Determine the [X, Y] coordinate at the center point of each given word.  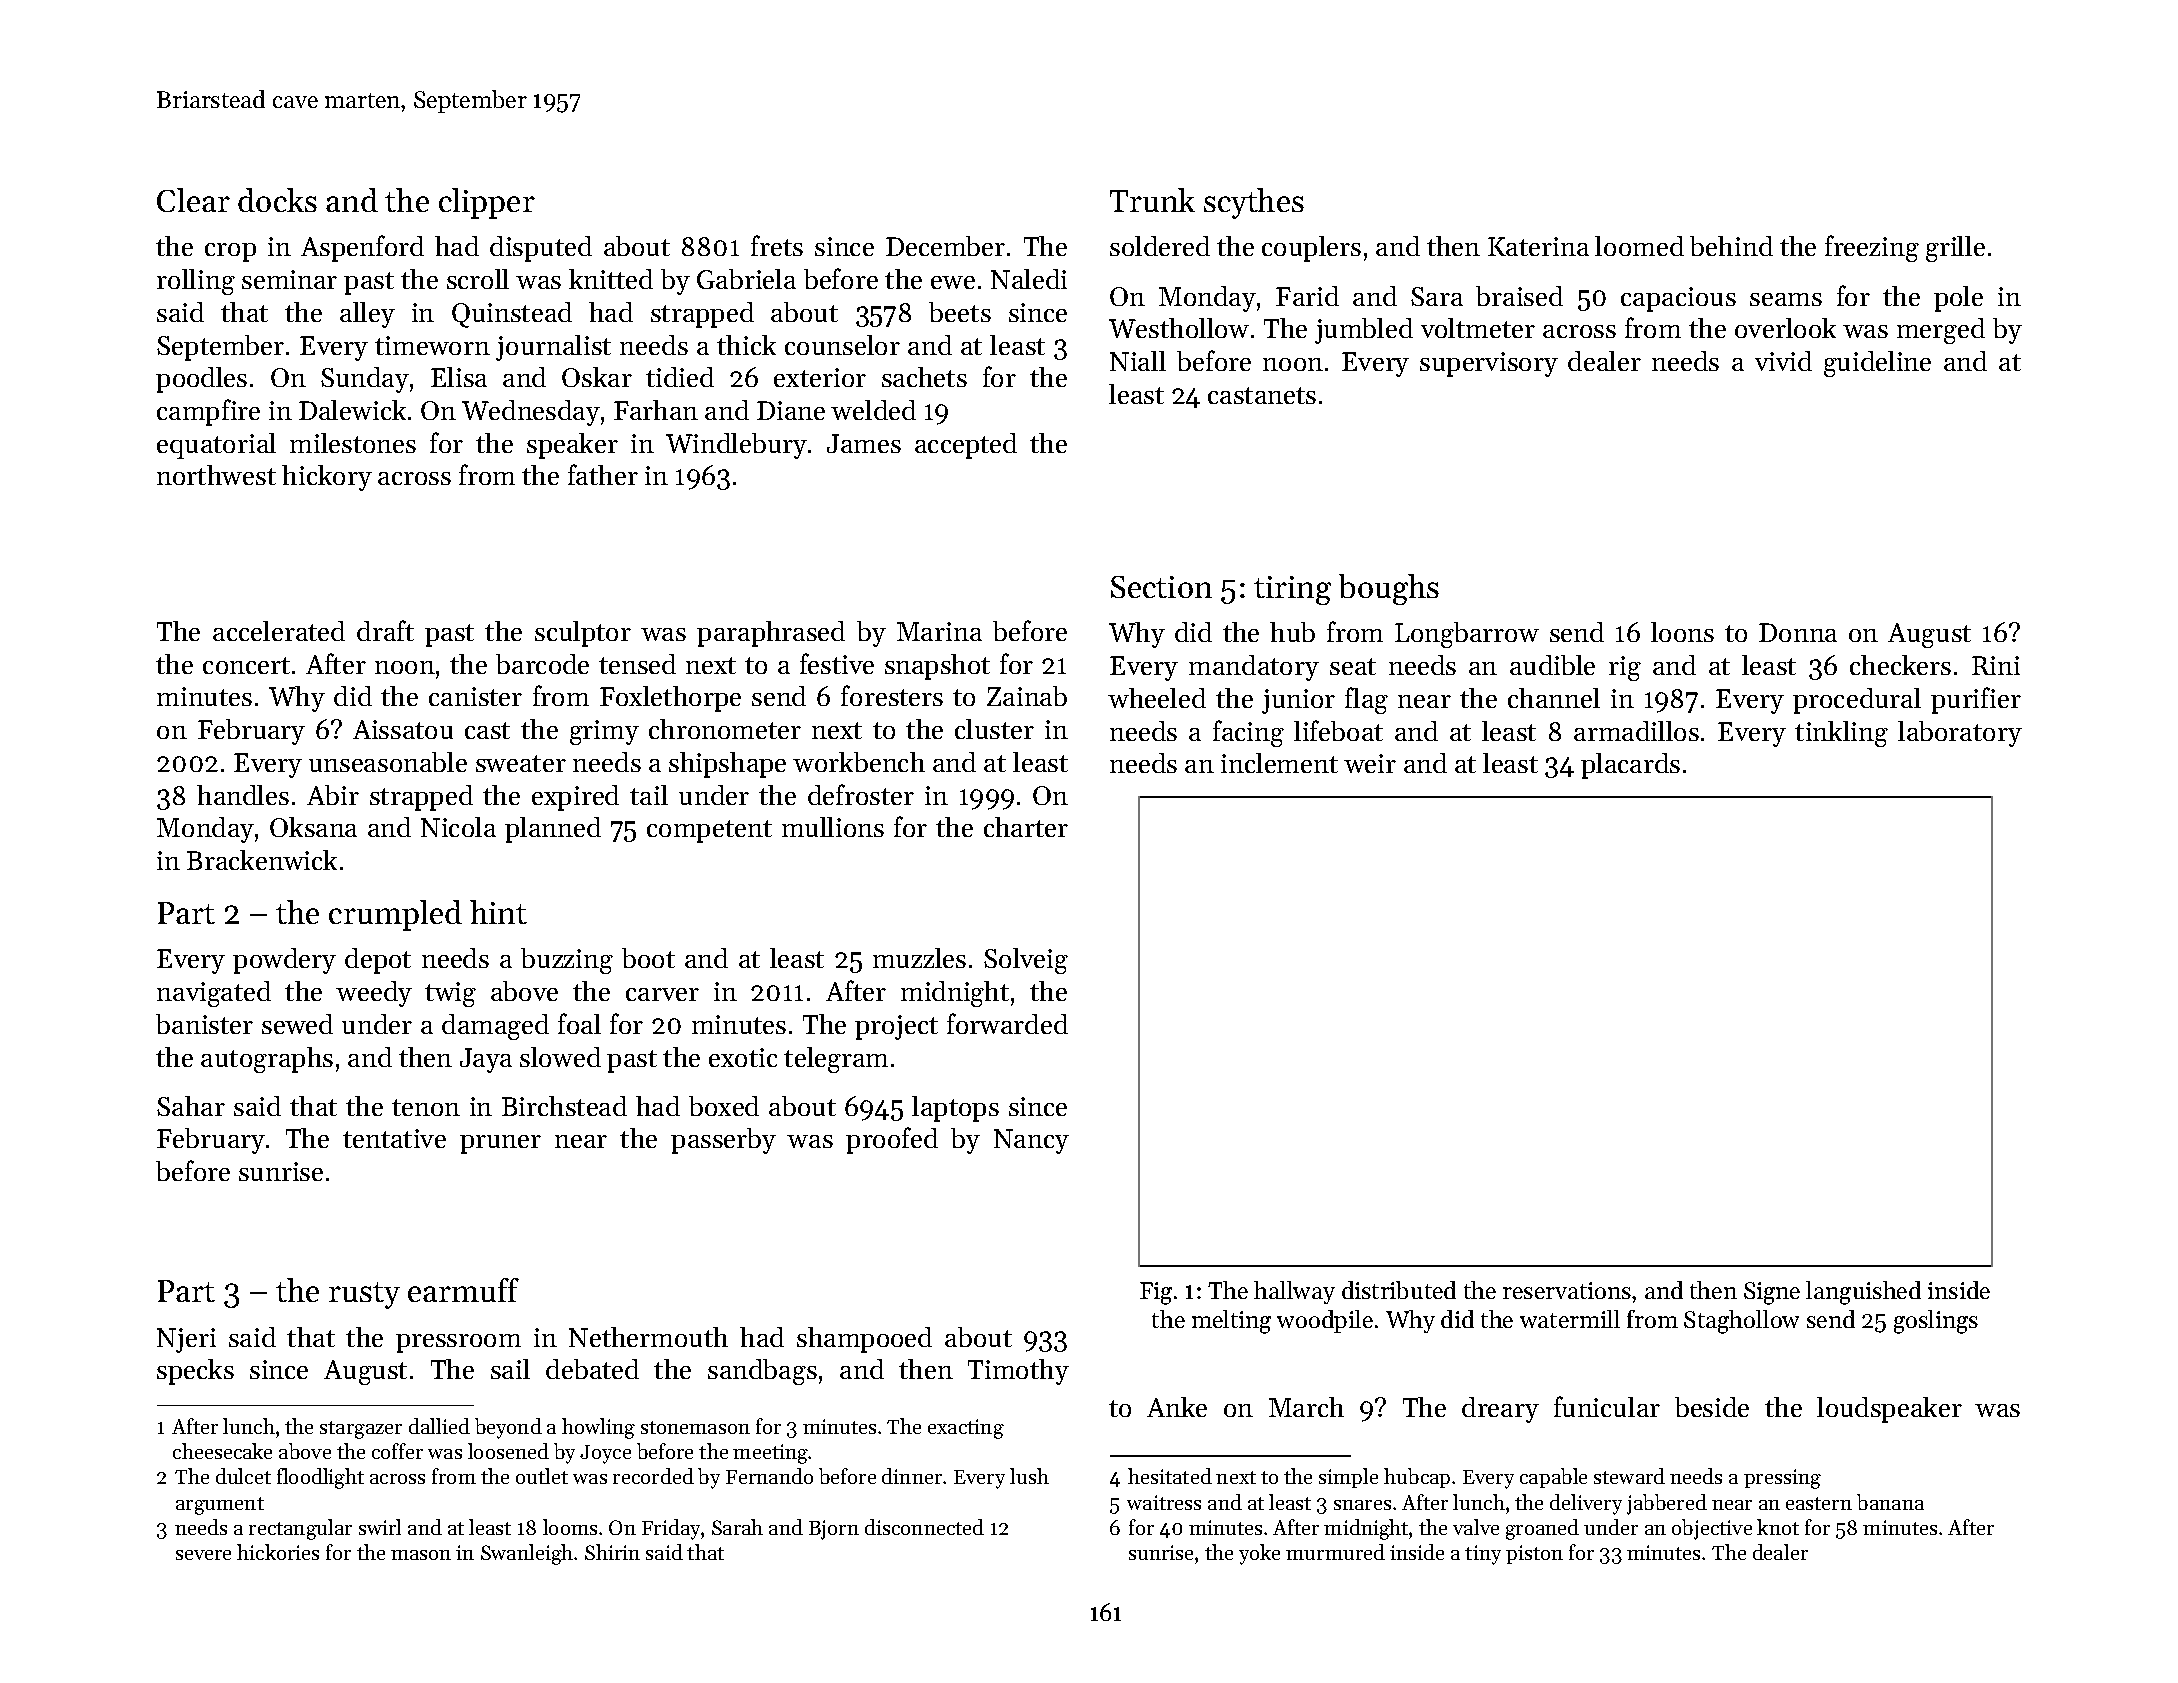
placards [1630, 766]
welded [873, 410]
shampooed [864, 1340]
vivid [1783, 361]
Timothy [1018, 1372]
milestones [353, 443]
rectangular [300, 1529]
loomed [1639, 246]
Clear [193, 200]
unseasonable [388, 762]
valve [1476, 1527]
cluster [994, 729]
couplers [1311, 249]
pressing [1782, 1479]
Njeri [186, 1340]
